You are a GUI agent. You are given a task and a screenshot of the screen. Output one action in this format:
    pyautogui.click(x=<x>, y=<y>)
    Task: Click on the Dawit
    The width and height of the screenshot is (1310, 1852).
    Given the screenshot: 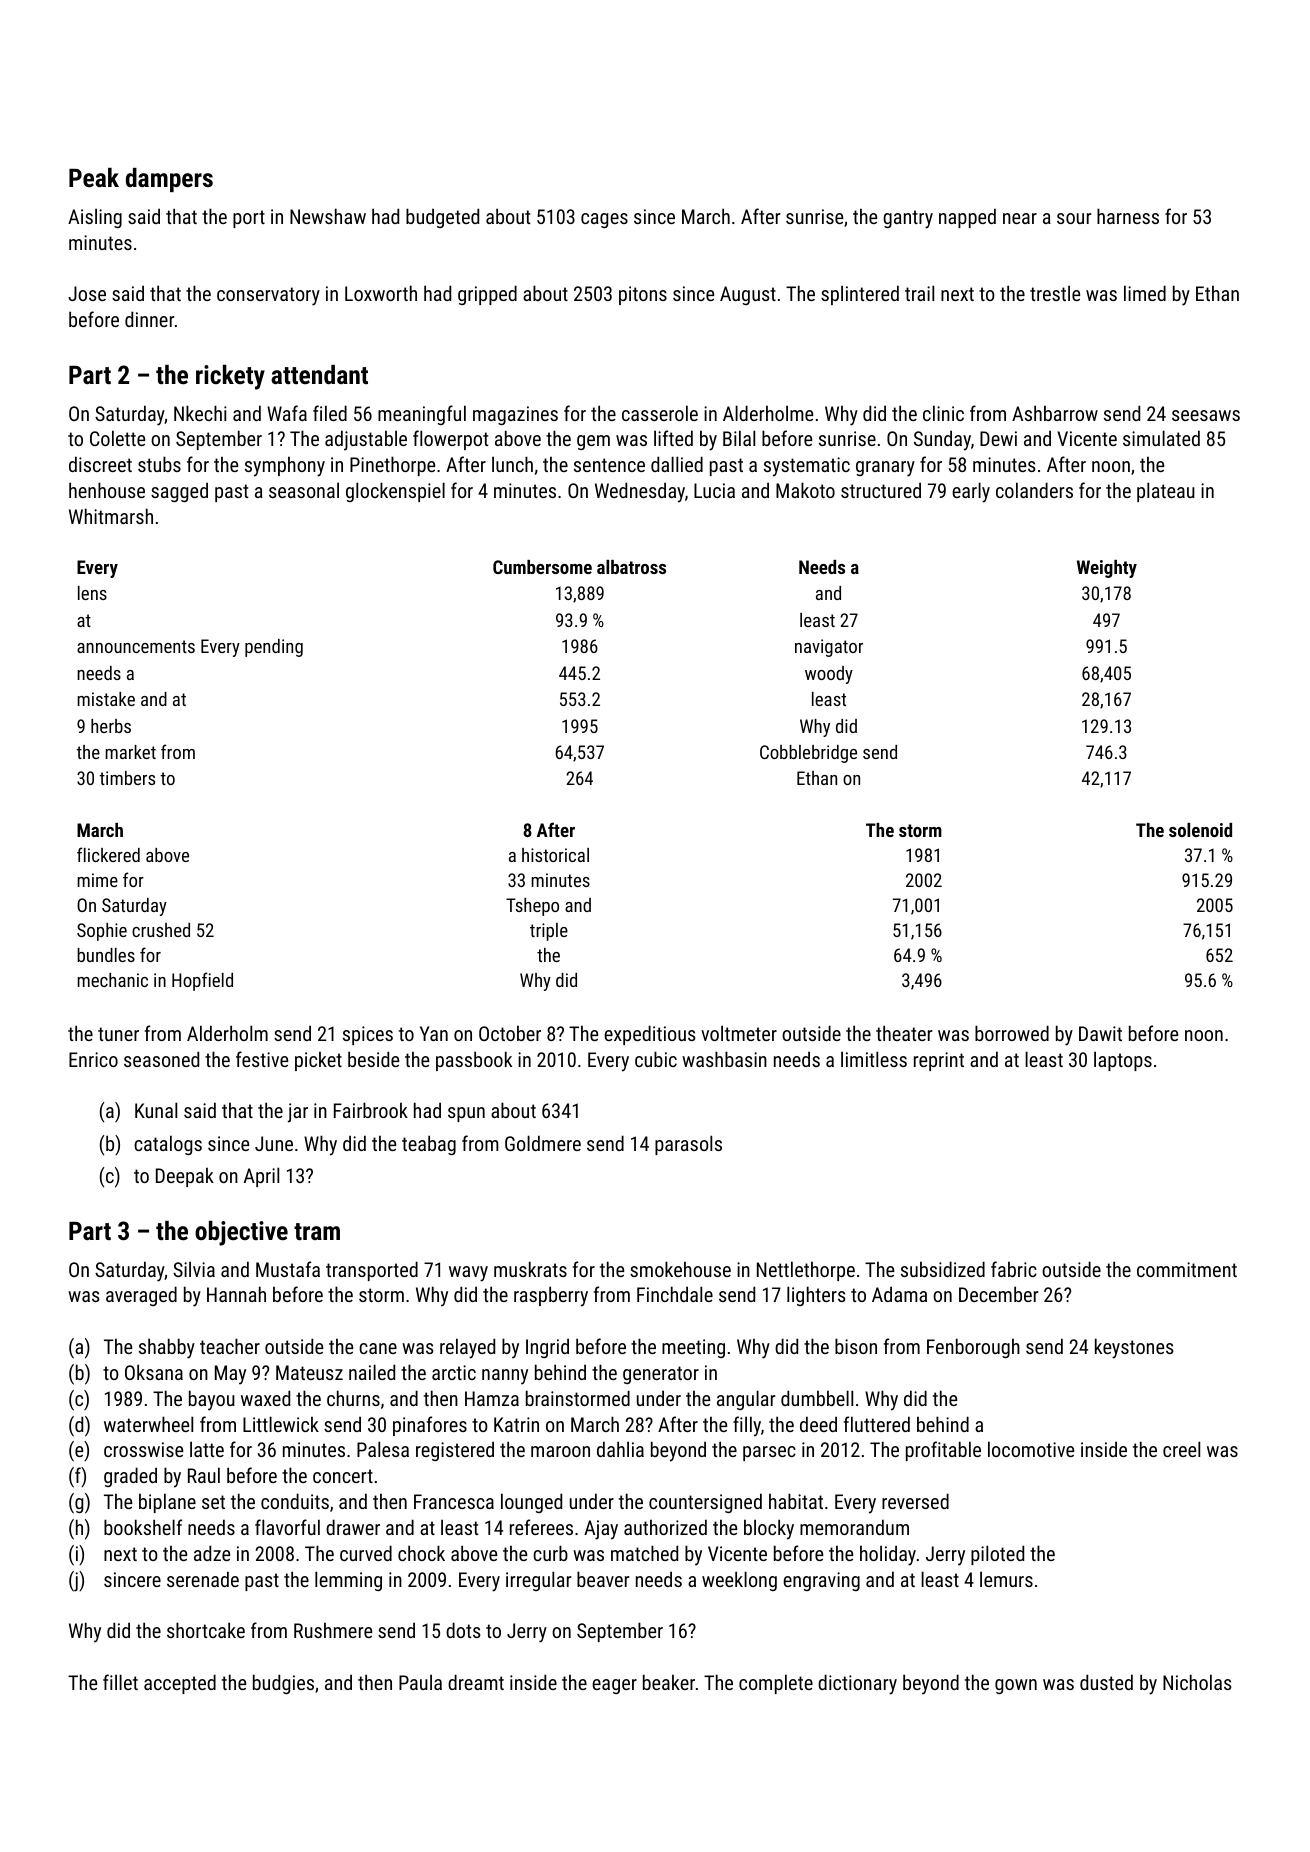 What is the action you would take?
    pyautogui.click(x=1100, y=1033)
